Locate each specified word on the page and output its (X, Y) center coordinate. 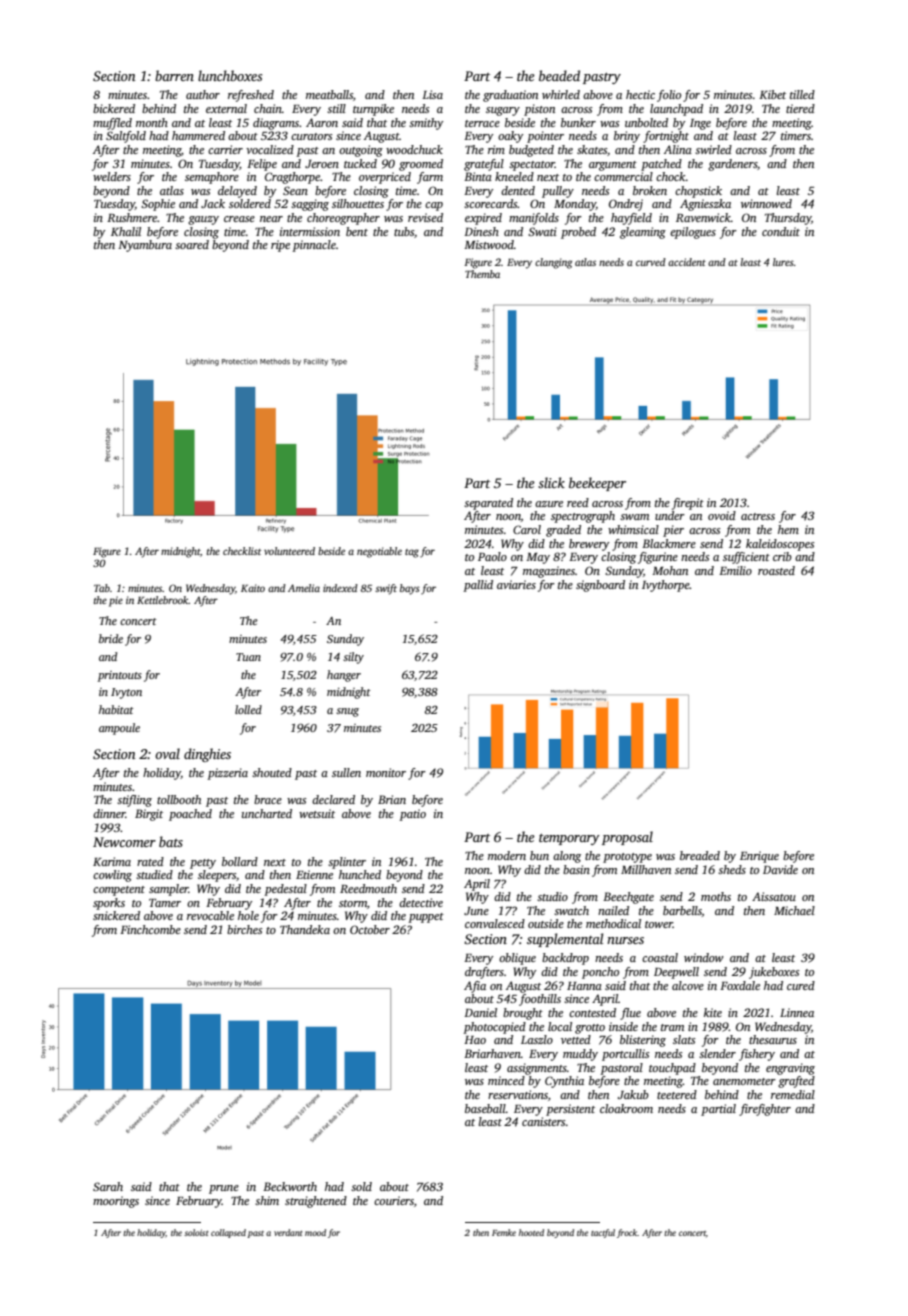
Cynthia (564, 1082)
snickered (116, 915)
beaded (559, 75)
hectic (640, 94)
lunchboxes (230, 75)
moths (716, 896)
